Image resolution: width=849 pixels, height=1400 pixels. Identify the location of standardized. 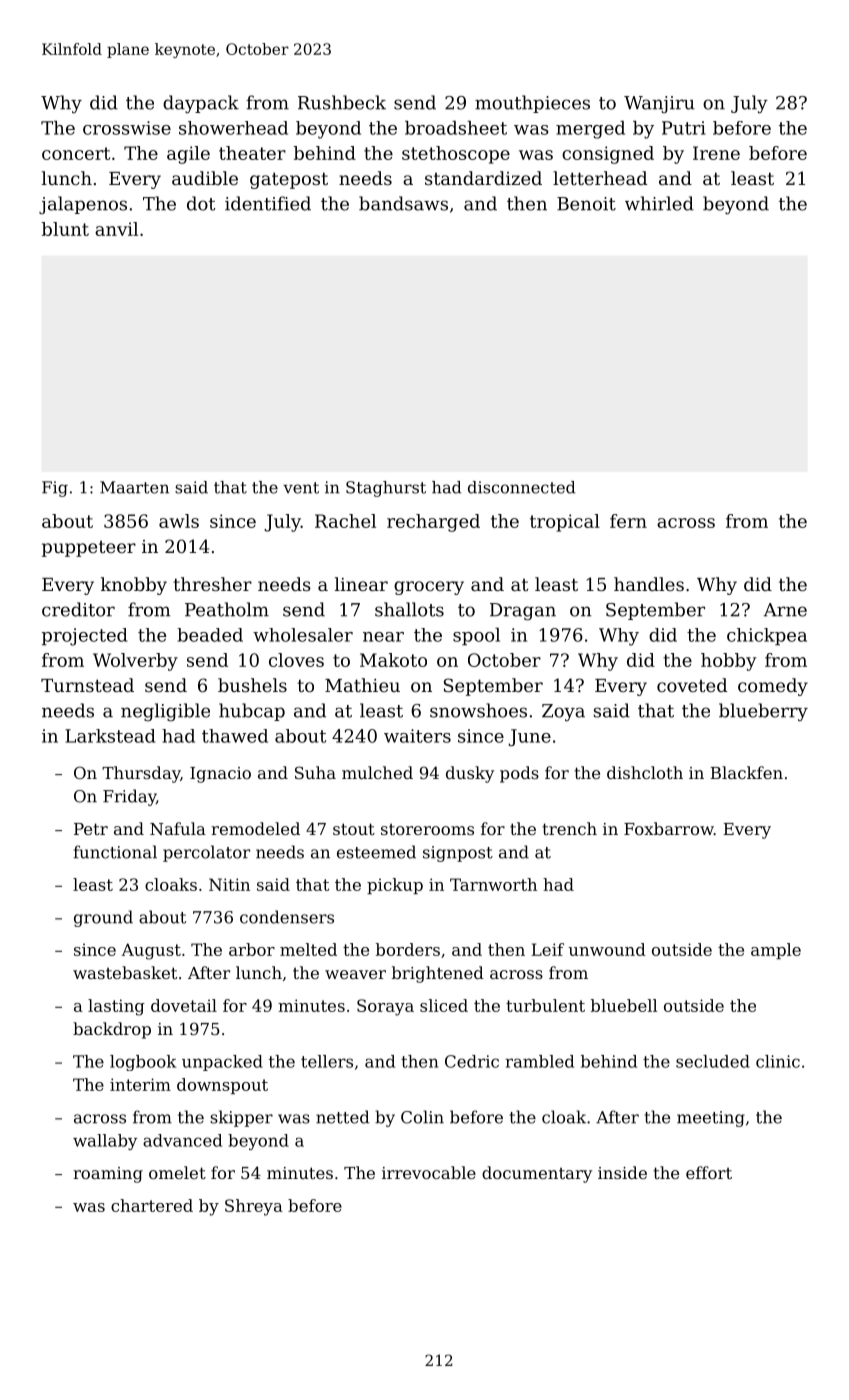
(483, 178).
